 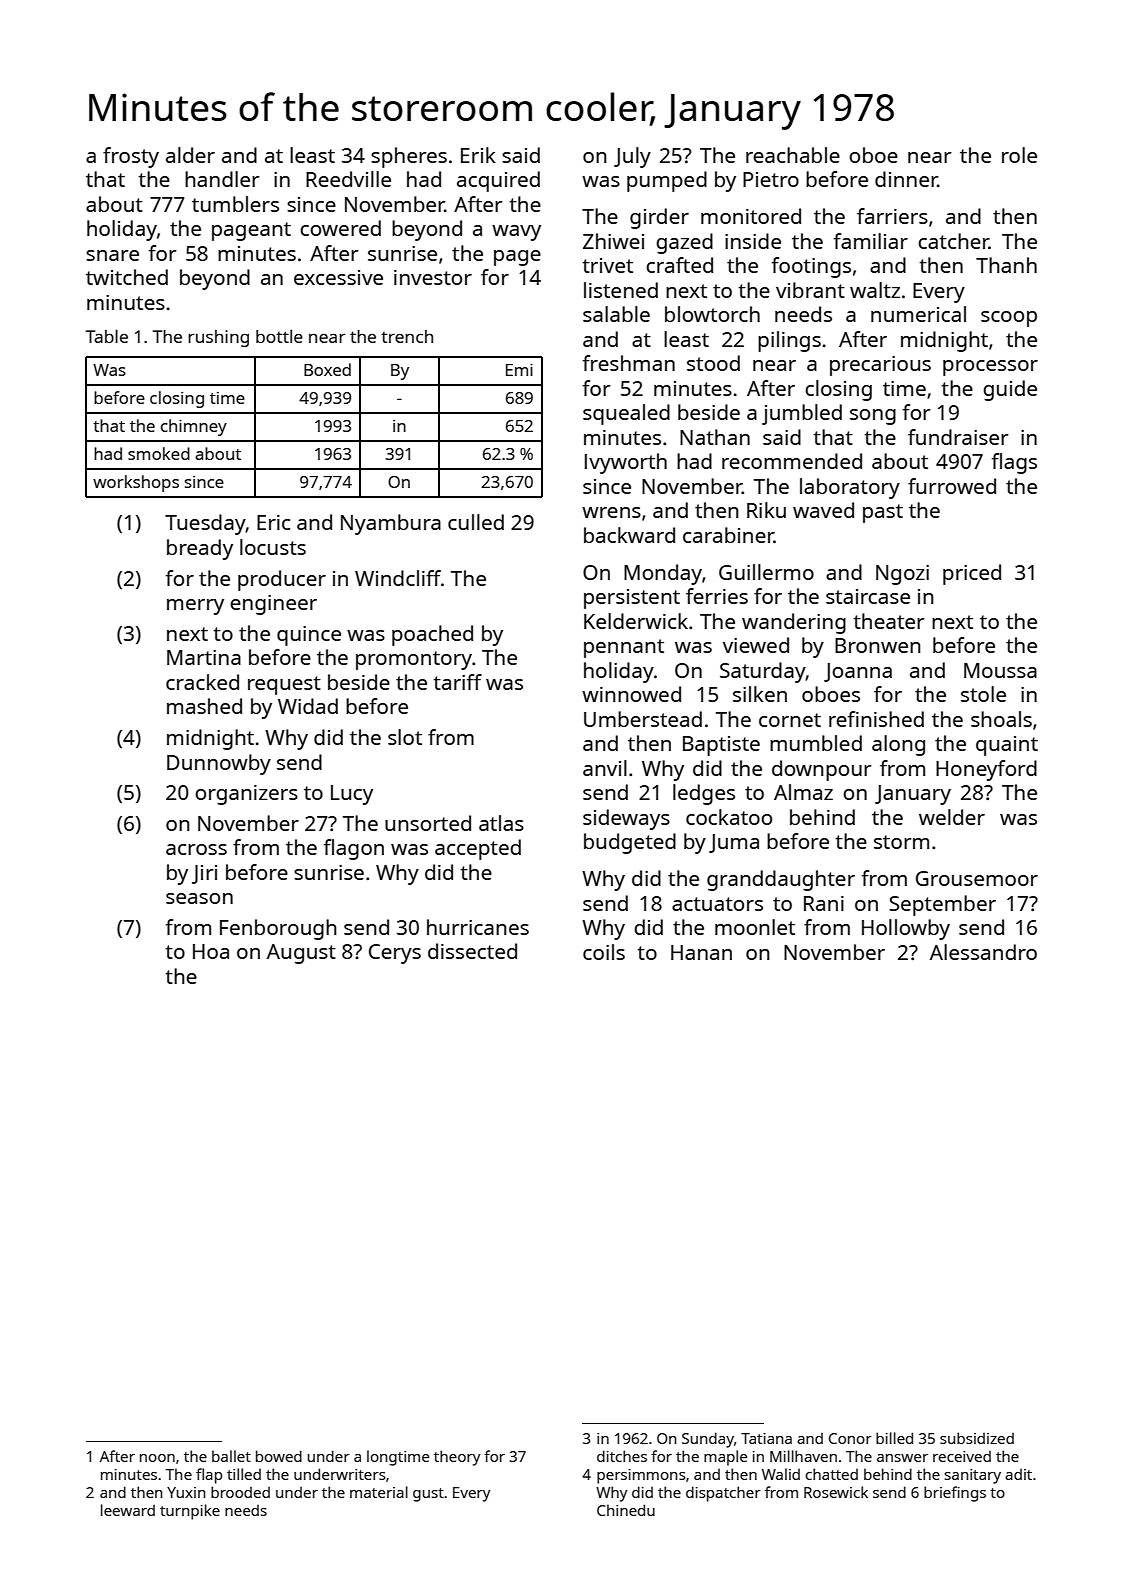 I want to click on Almaz, so click(x=803, y=792).
